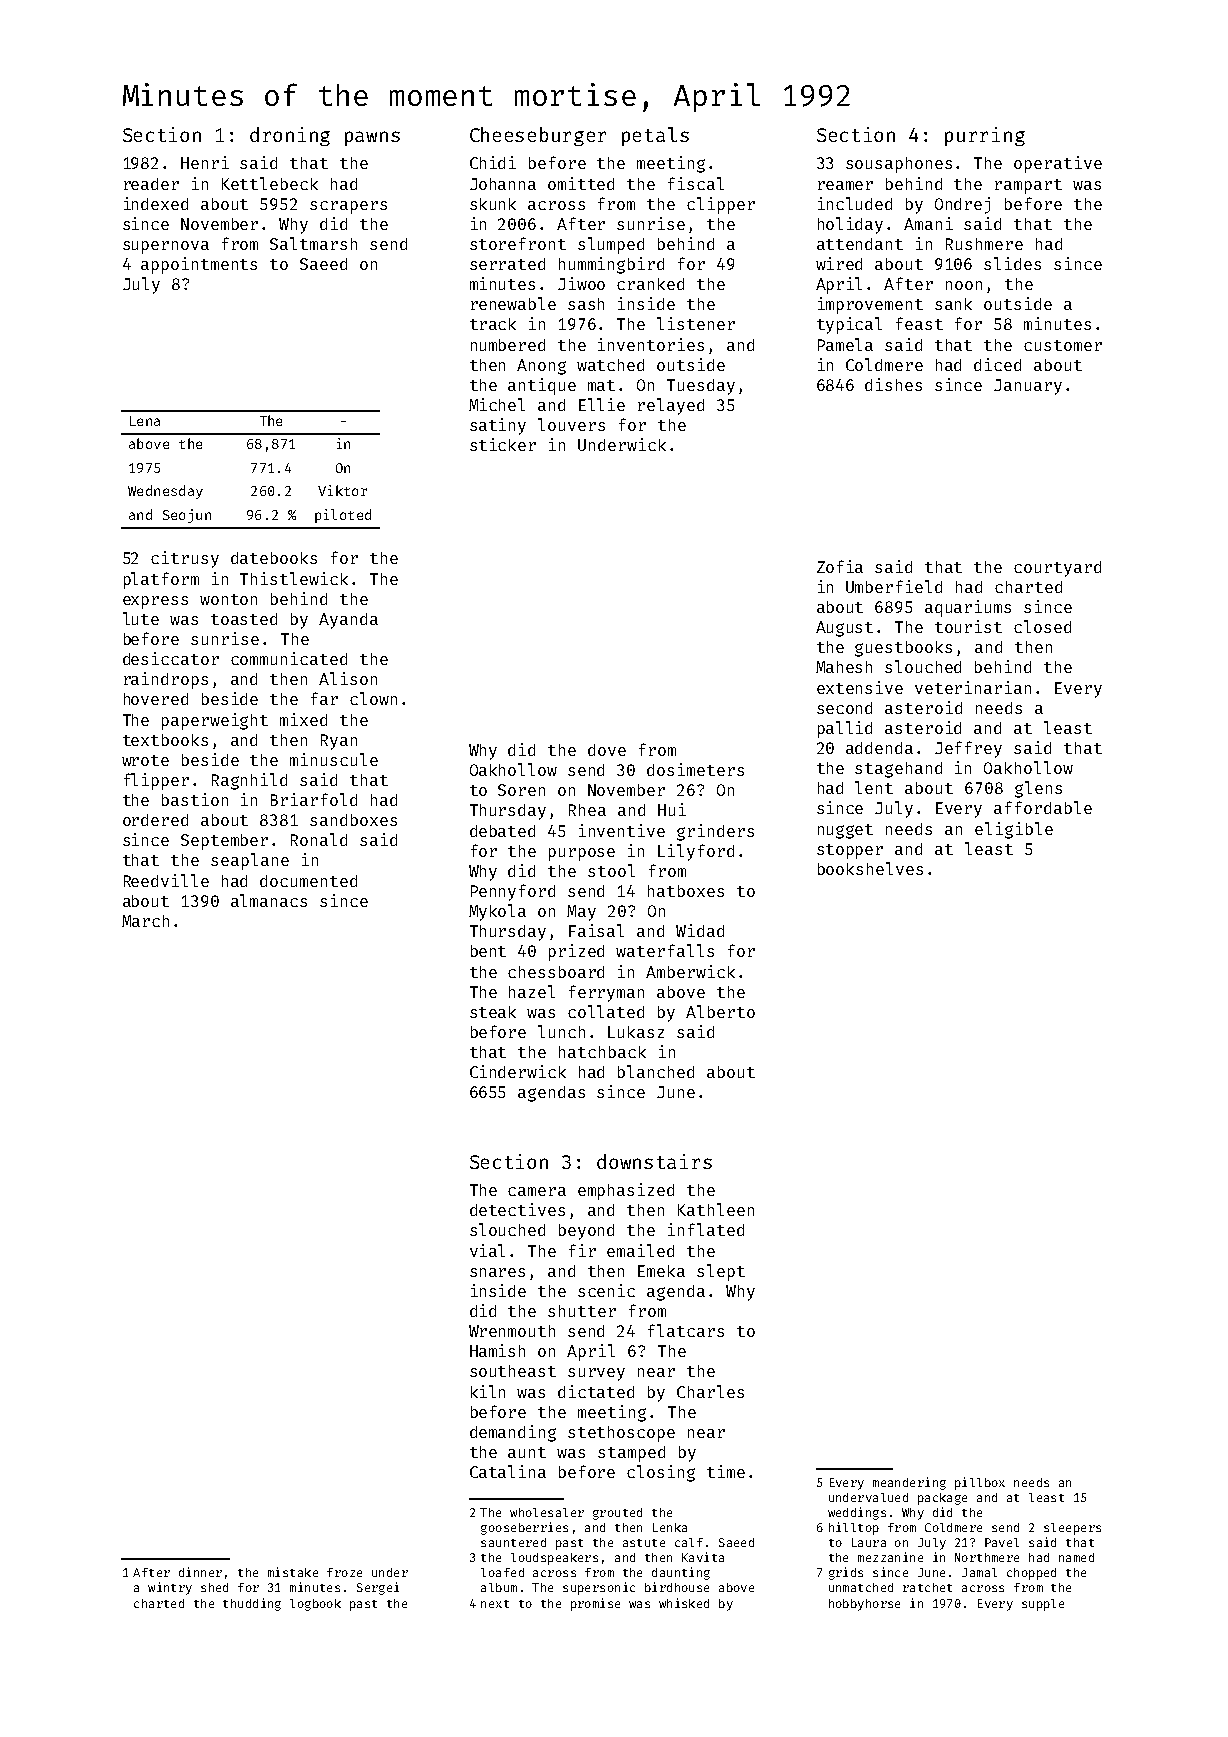  Describe the element at coordinates (156, 781) in the screenshot. I see `flipper` at that location.
